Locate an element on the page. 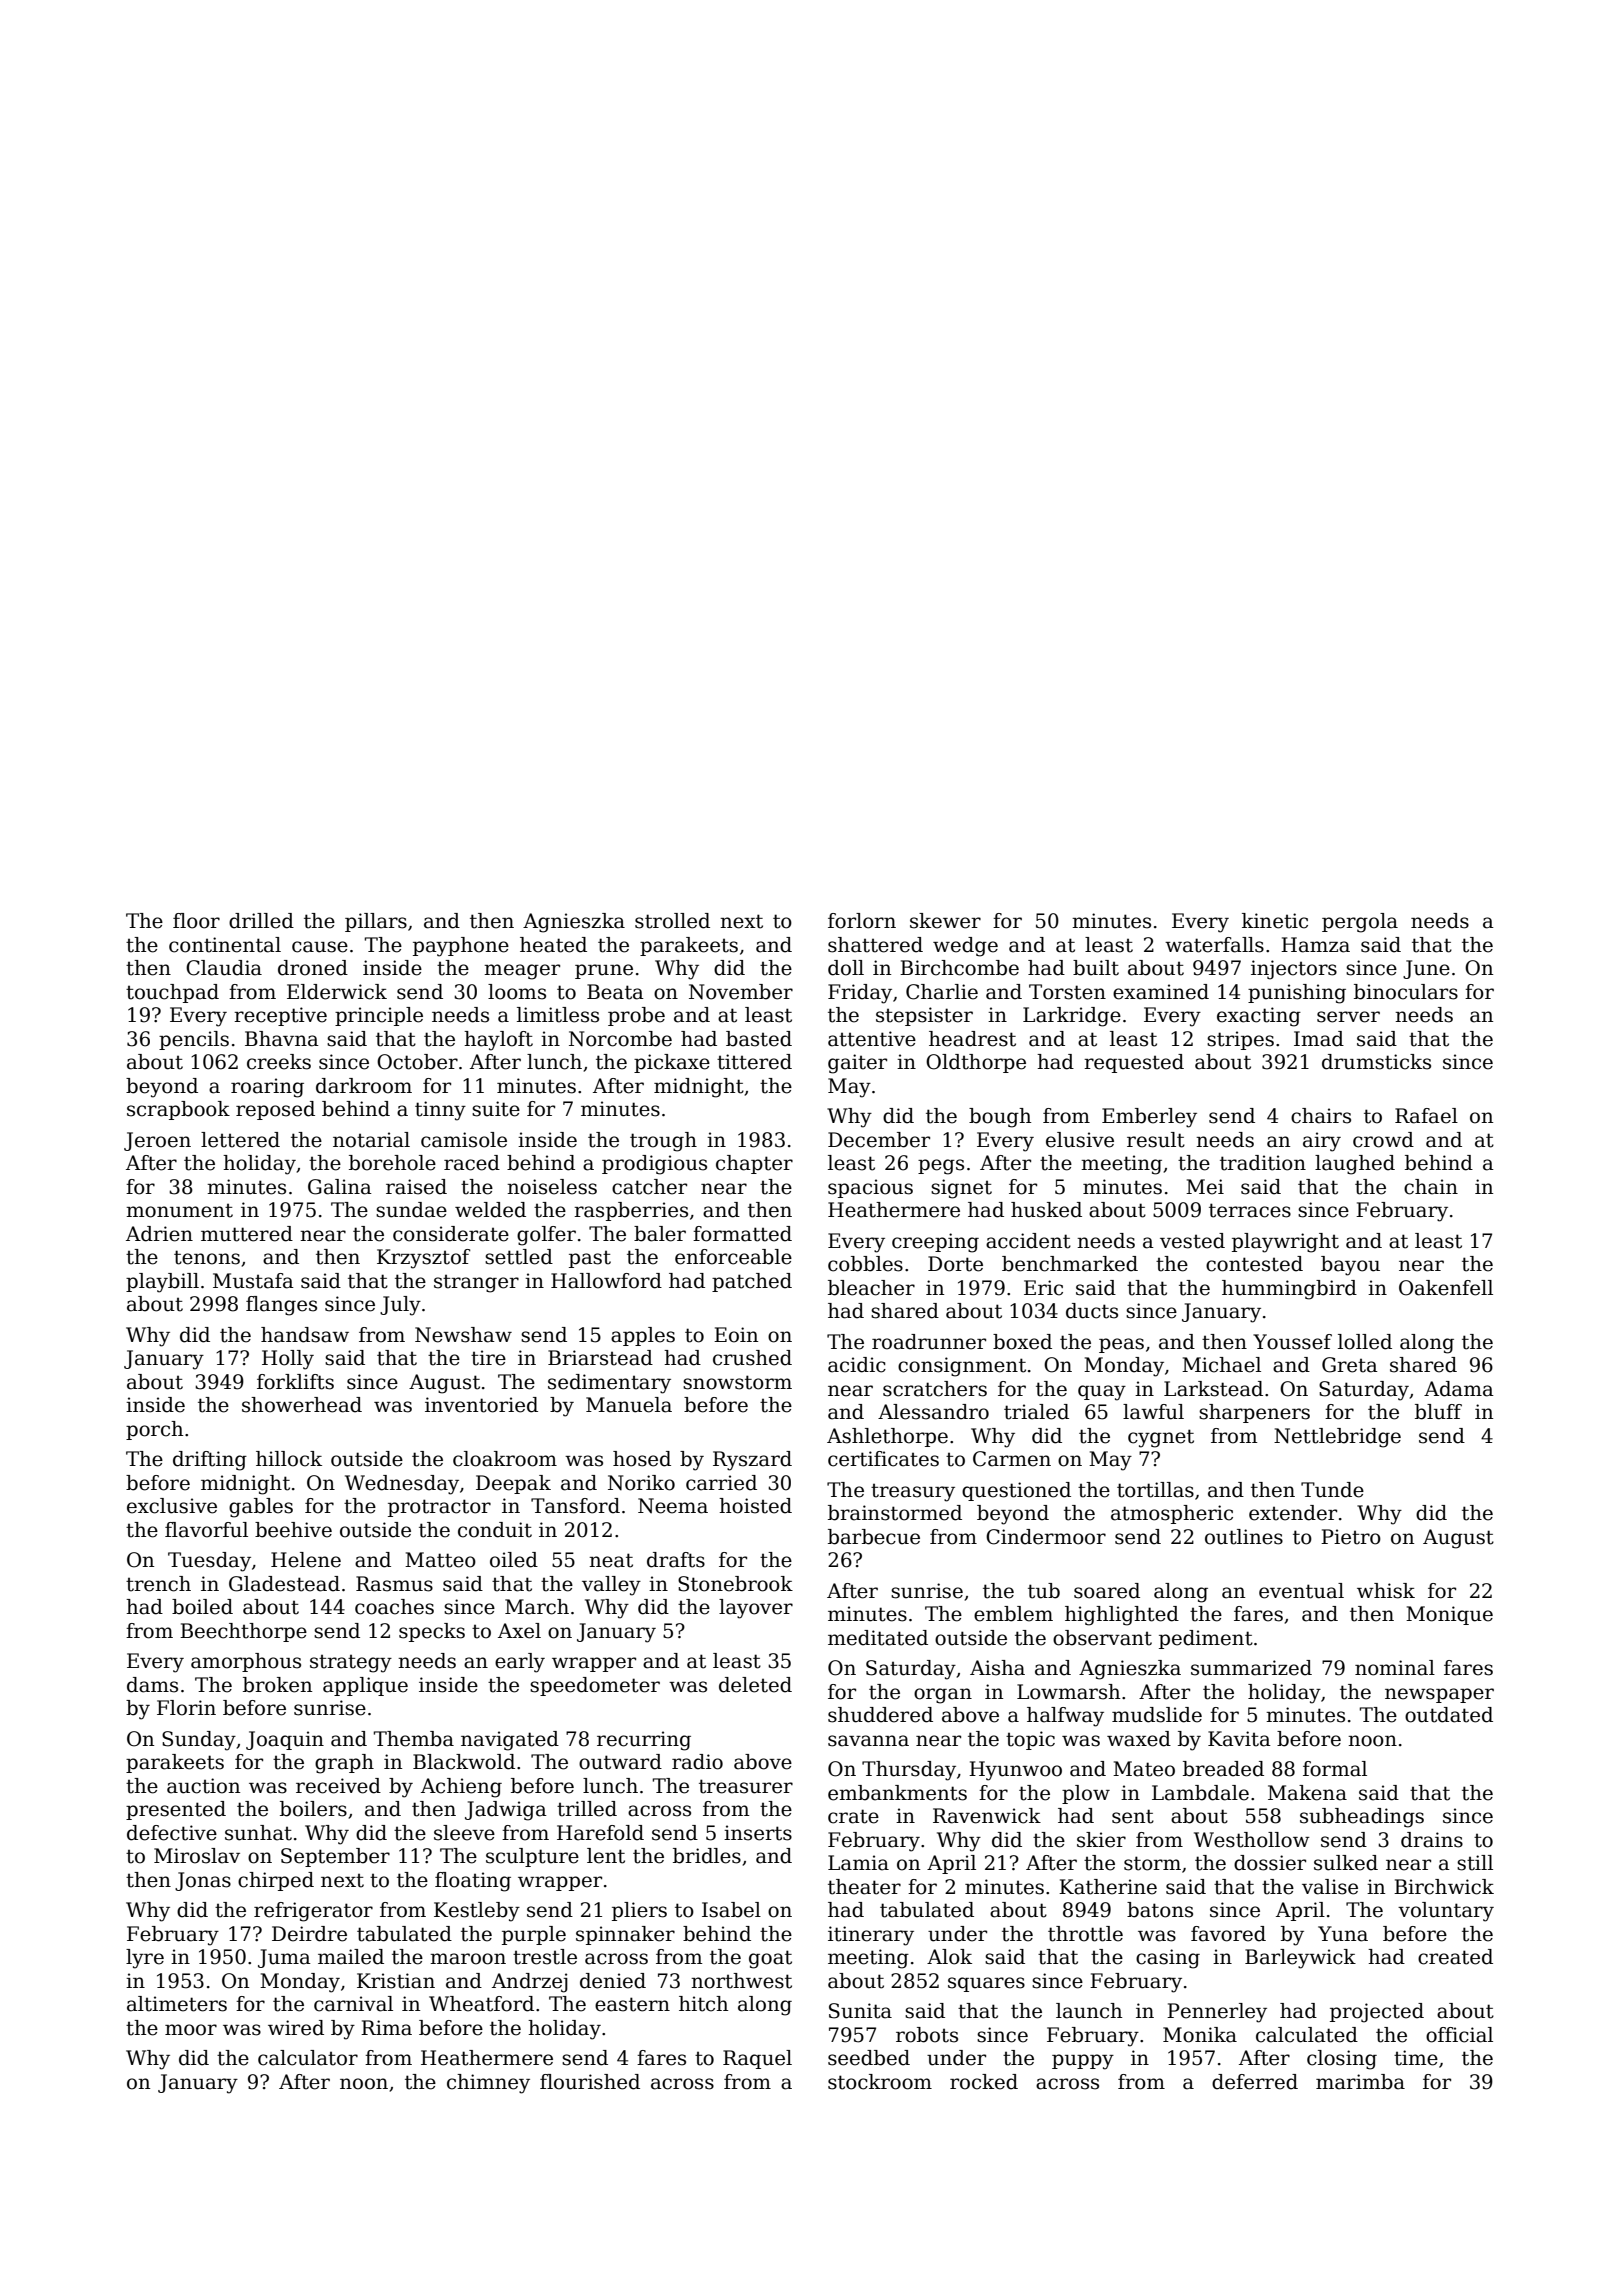 This image has width=1620, height=2292. applique is located at coordinates (365, 1686).
